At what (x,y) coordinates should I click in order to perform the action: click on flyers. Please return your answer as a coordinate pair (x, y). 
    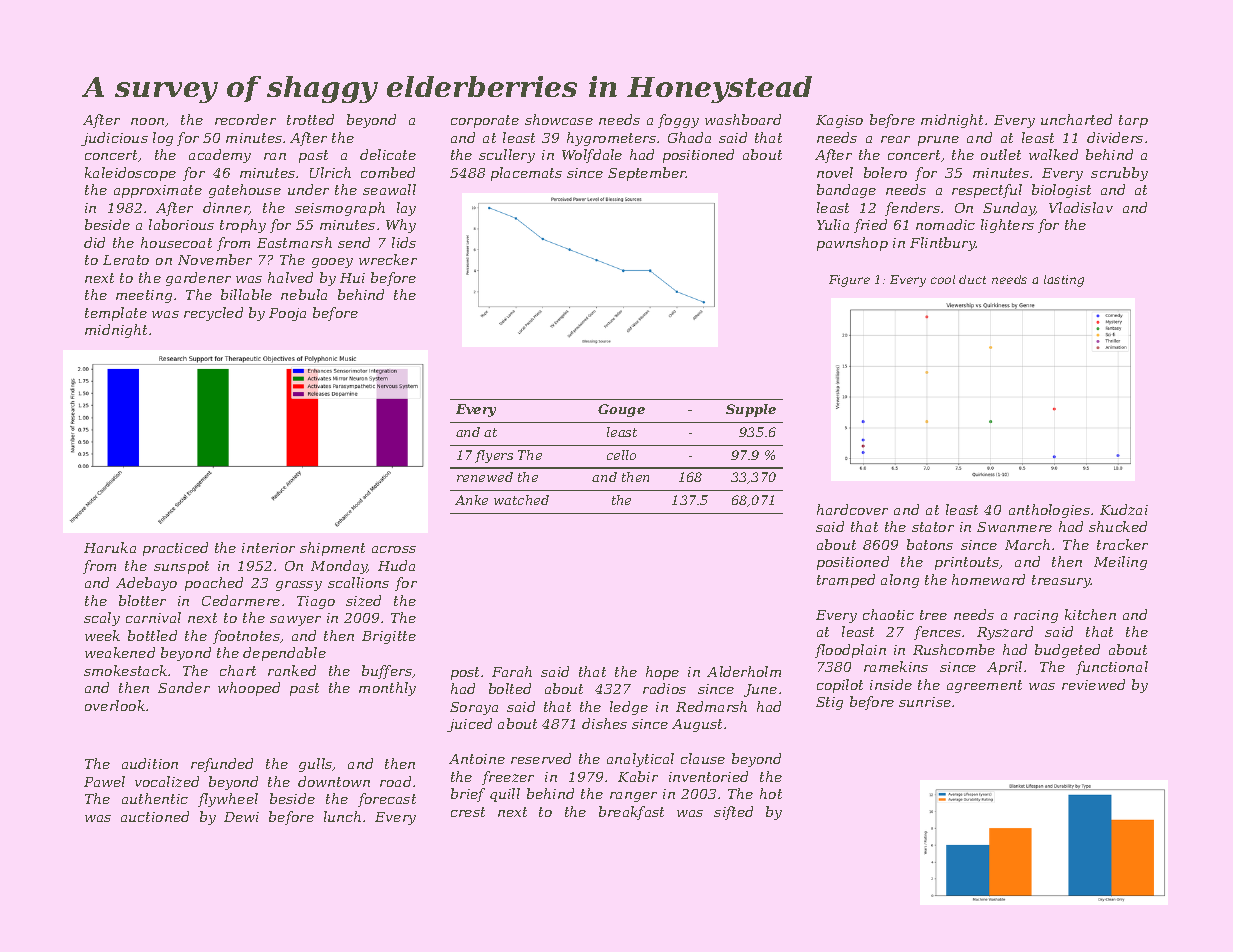
    Looking at the image, I should click on (494, 456).
